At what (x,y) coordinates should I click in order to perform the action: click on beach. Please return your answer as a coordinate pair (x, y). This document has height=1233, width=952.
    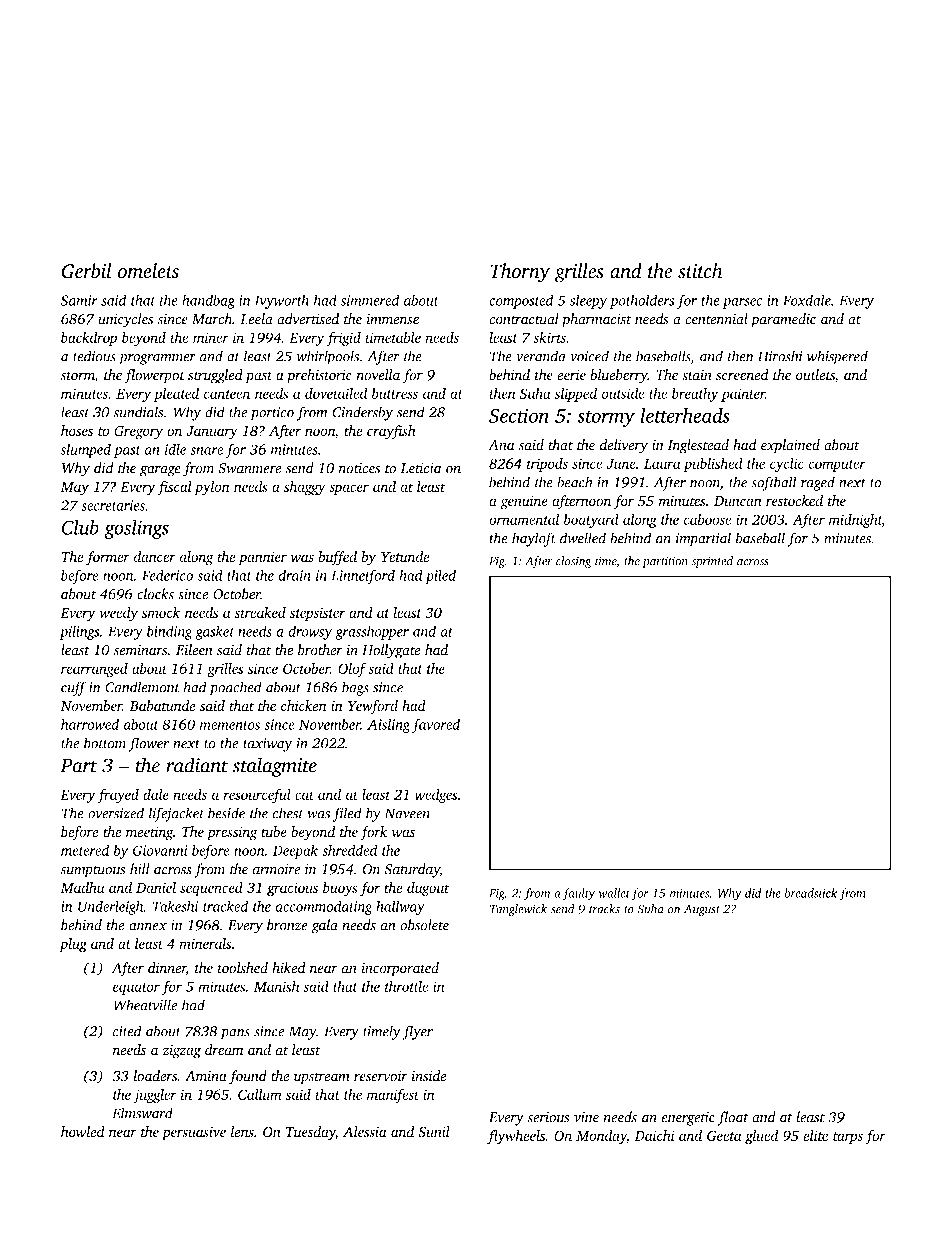
    Looking at the image, I should click on (575, 482).
